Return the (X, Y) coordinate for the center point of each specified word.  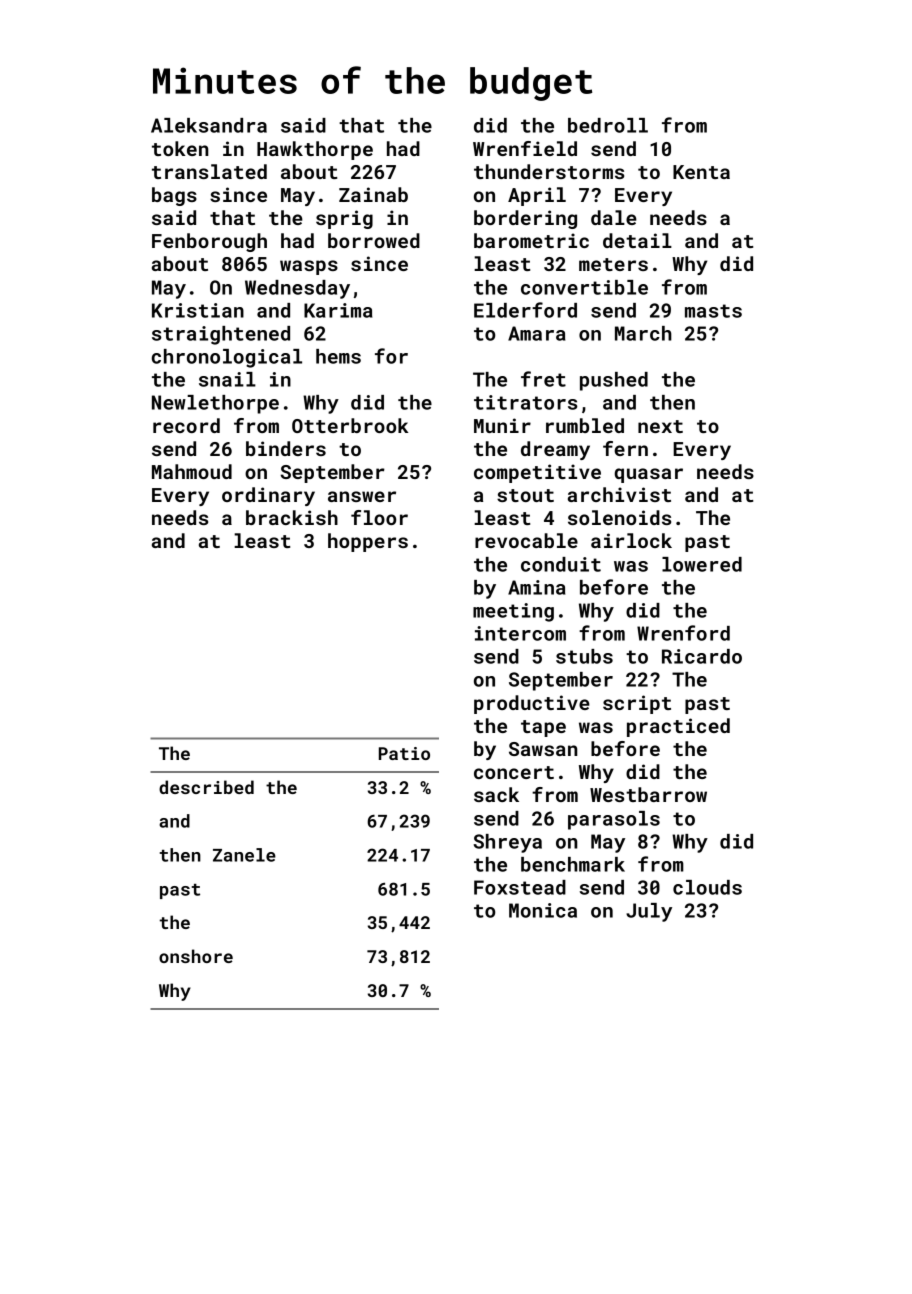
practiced (678, 727)
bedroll (608, 125)
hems (338, 356)
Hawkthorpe (315, 150)
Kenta (701, 172)
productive (532, 704)
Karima (338, 310)
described (206, 787)
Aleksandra (209, 125)
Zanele (244, 855)
